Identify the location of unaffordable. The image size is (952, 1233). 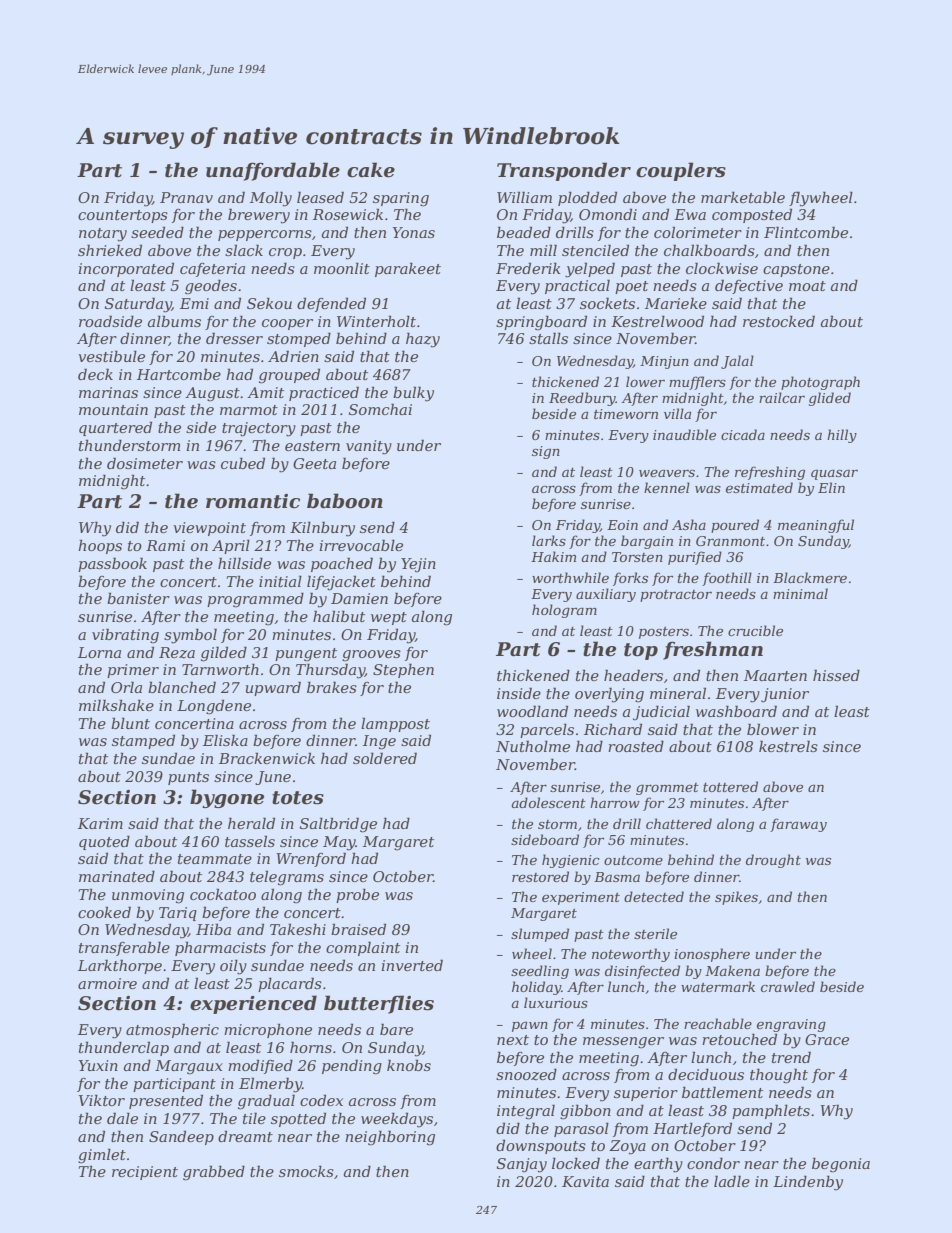
(273, 171).
